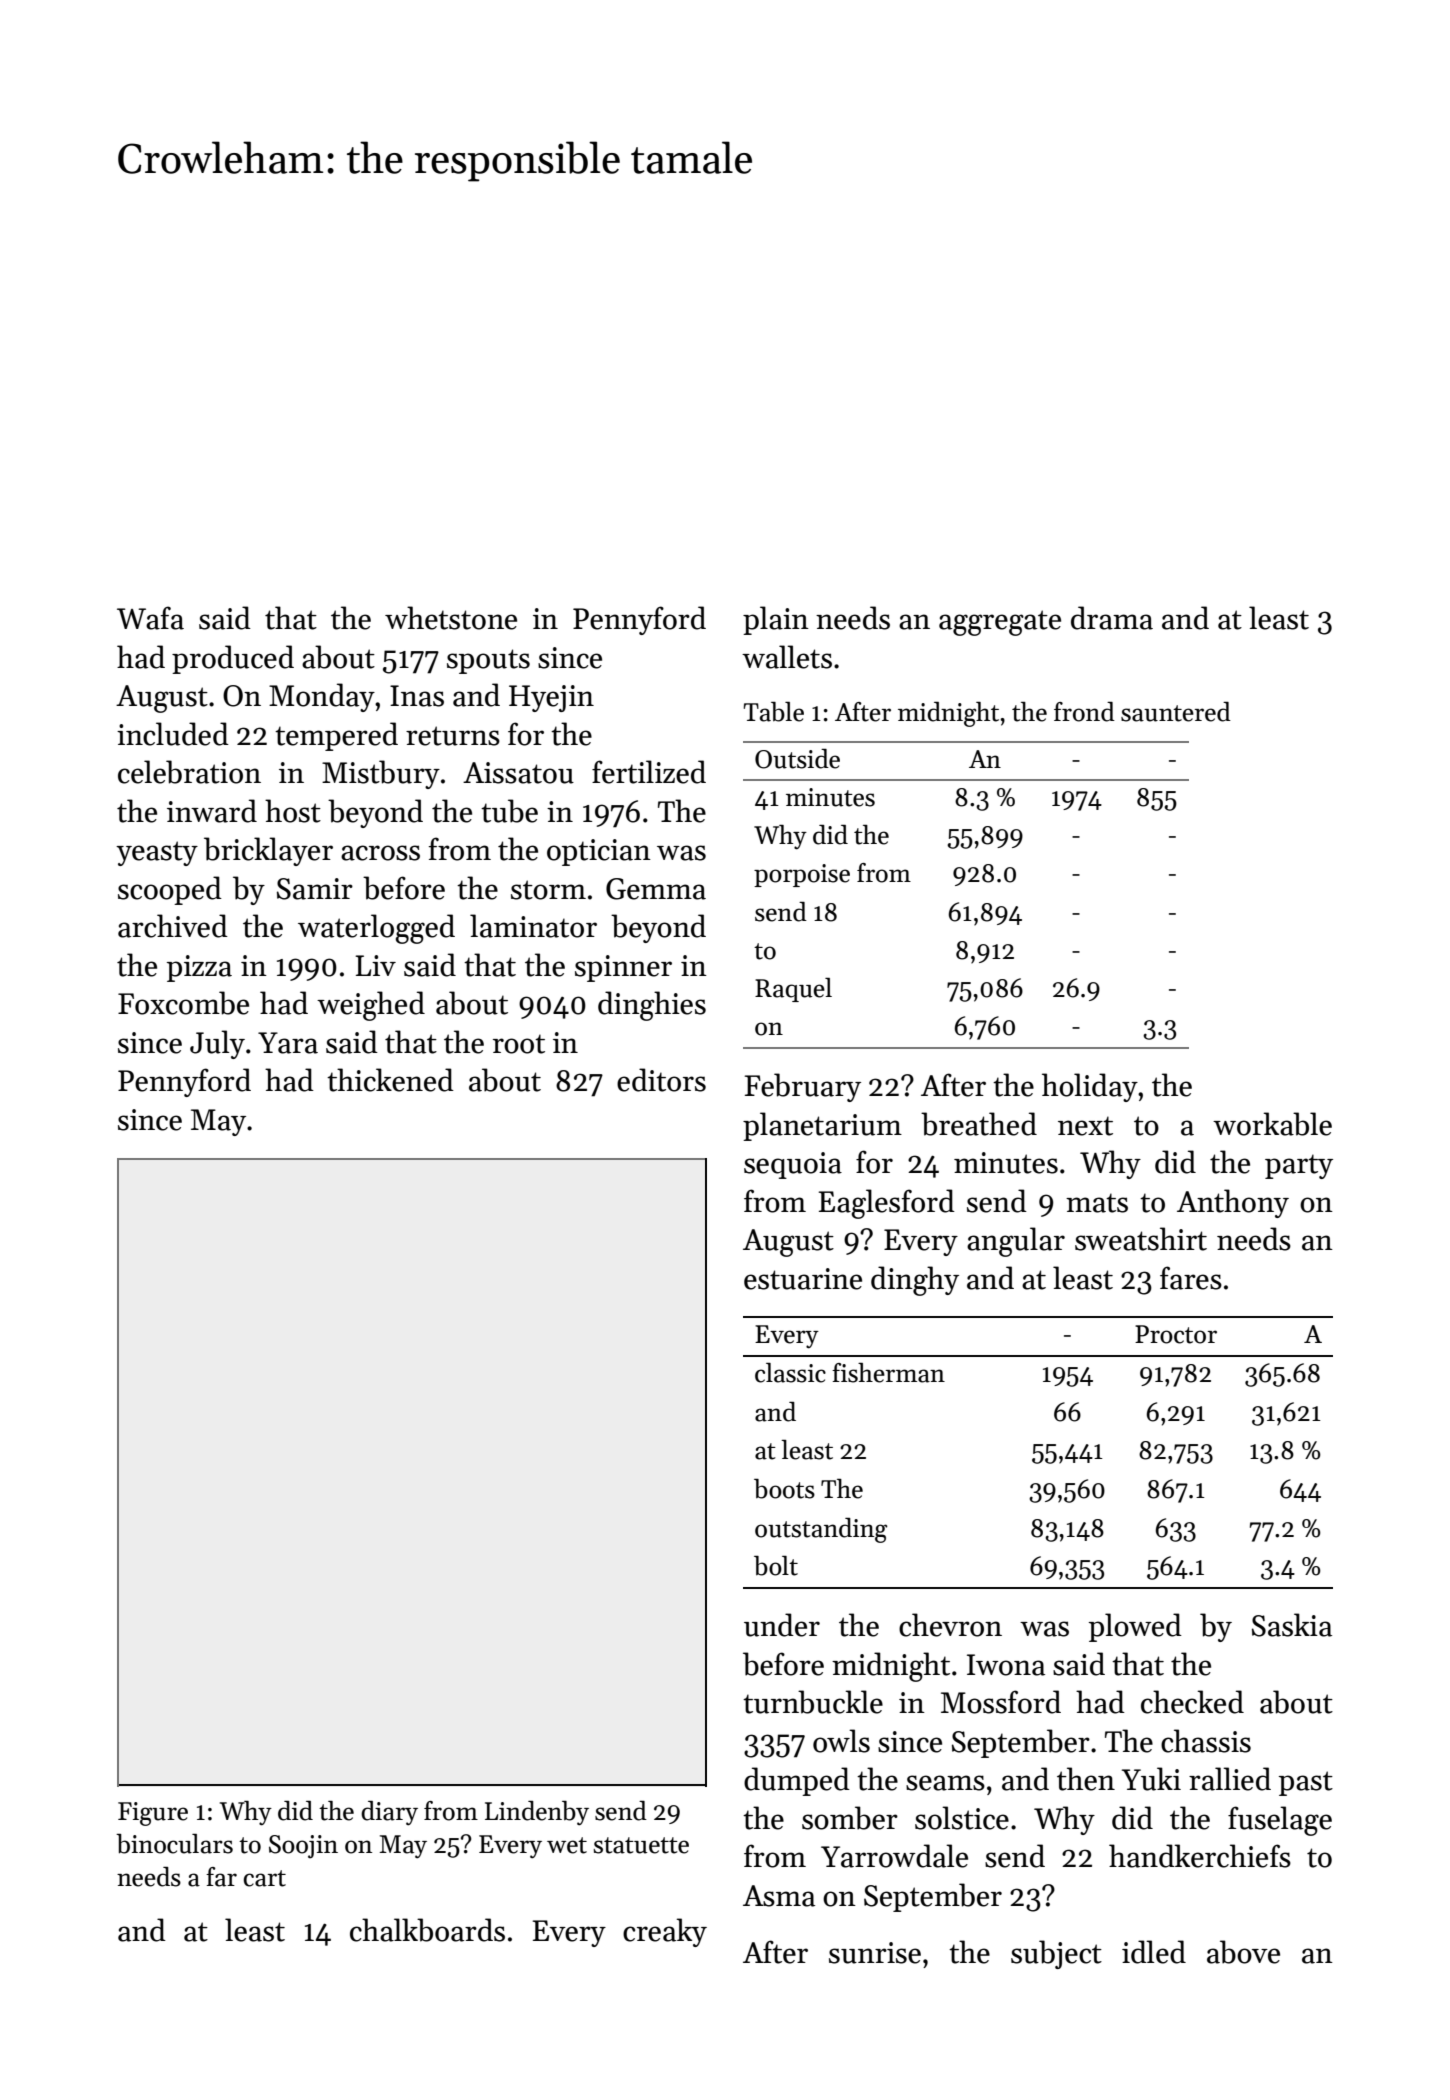 The height and width of the screenshot is (2100, 1450). Describe the element at coordinates (150, 618) in the screenshot. I see `Wafa` at that location.
